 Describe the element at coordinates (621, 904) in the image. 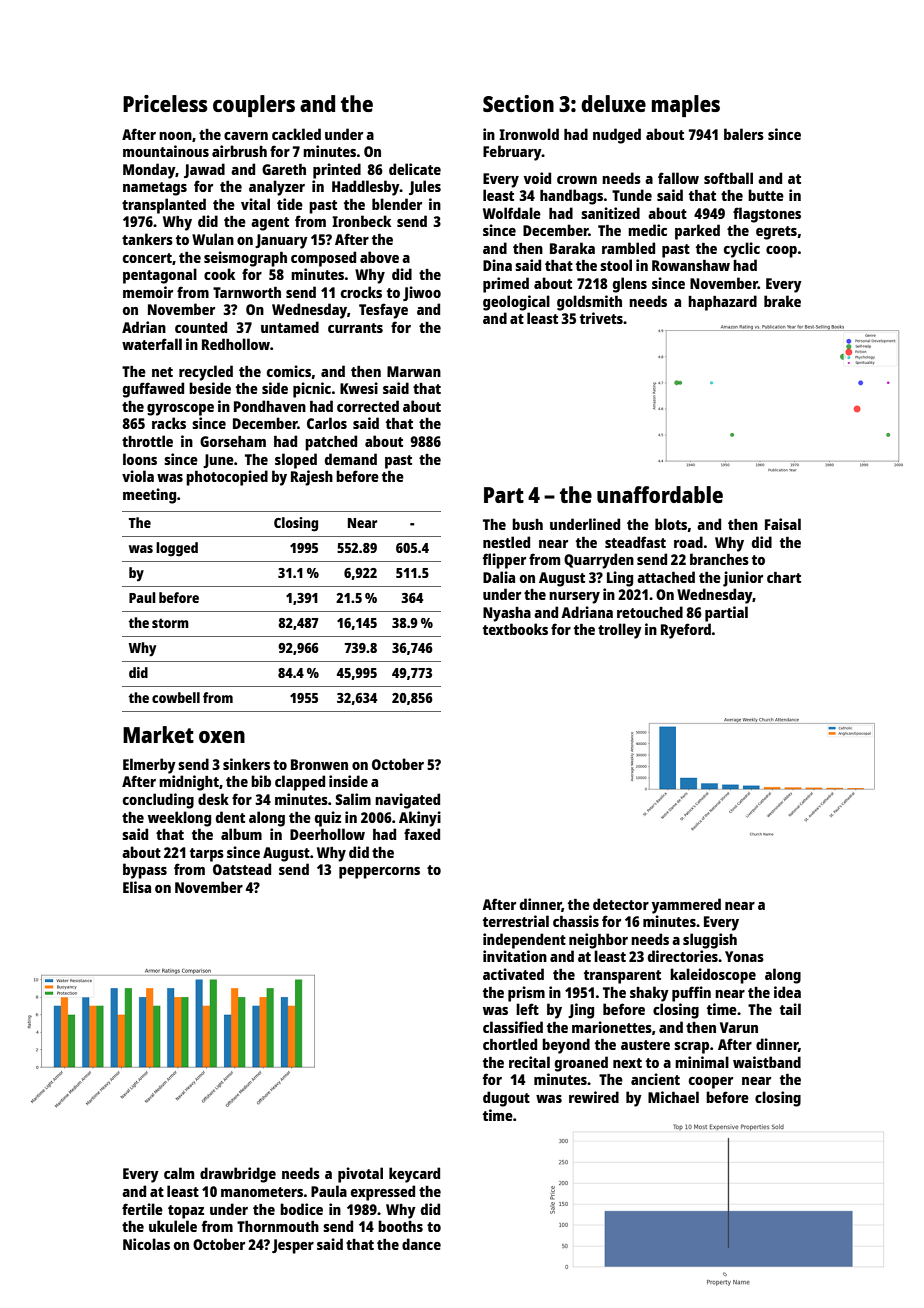

I see `detector` at that location.
